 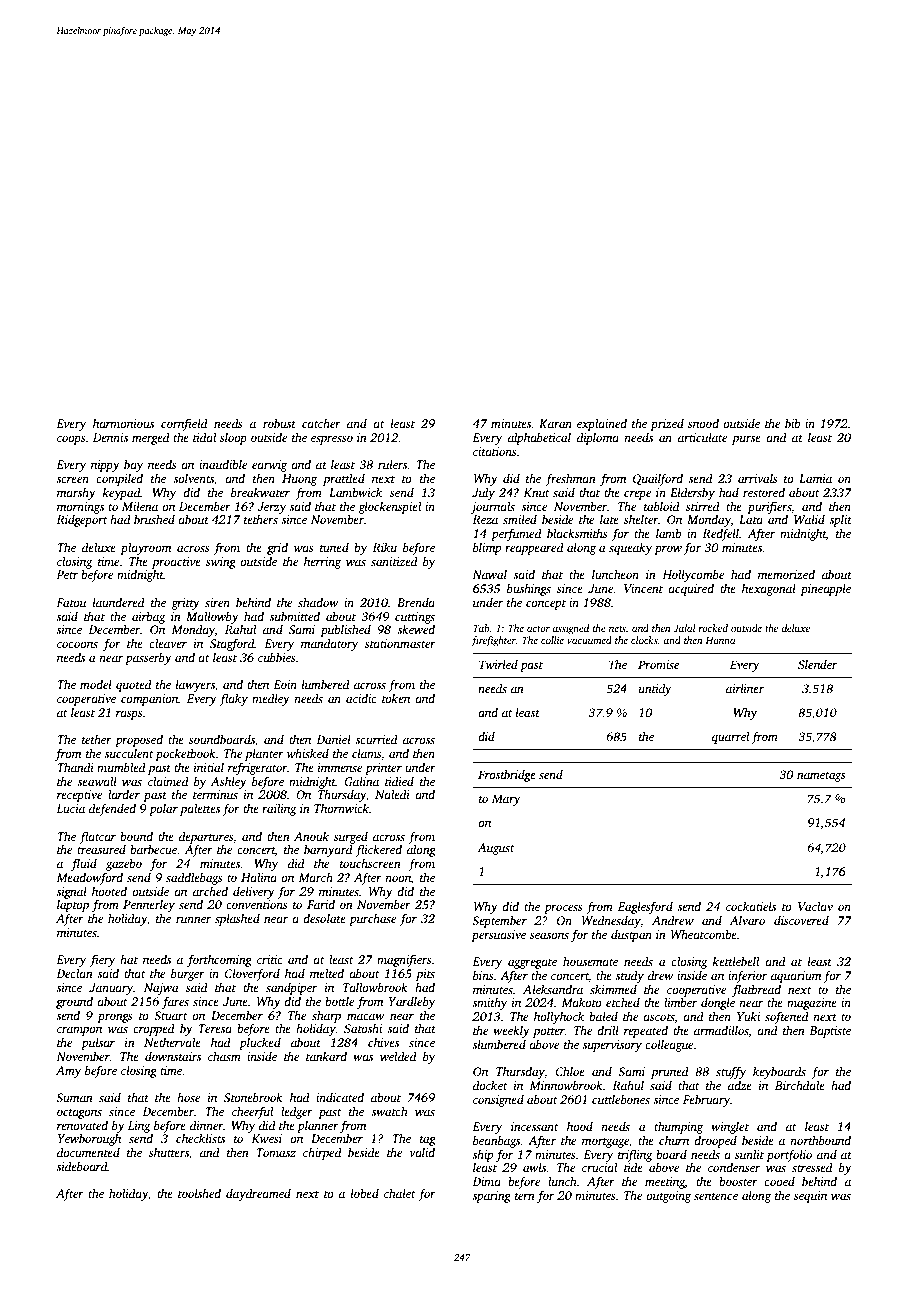 I want to click on proactive, so click(x=176, y=563).
